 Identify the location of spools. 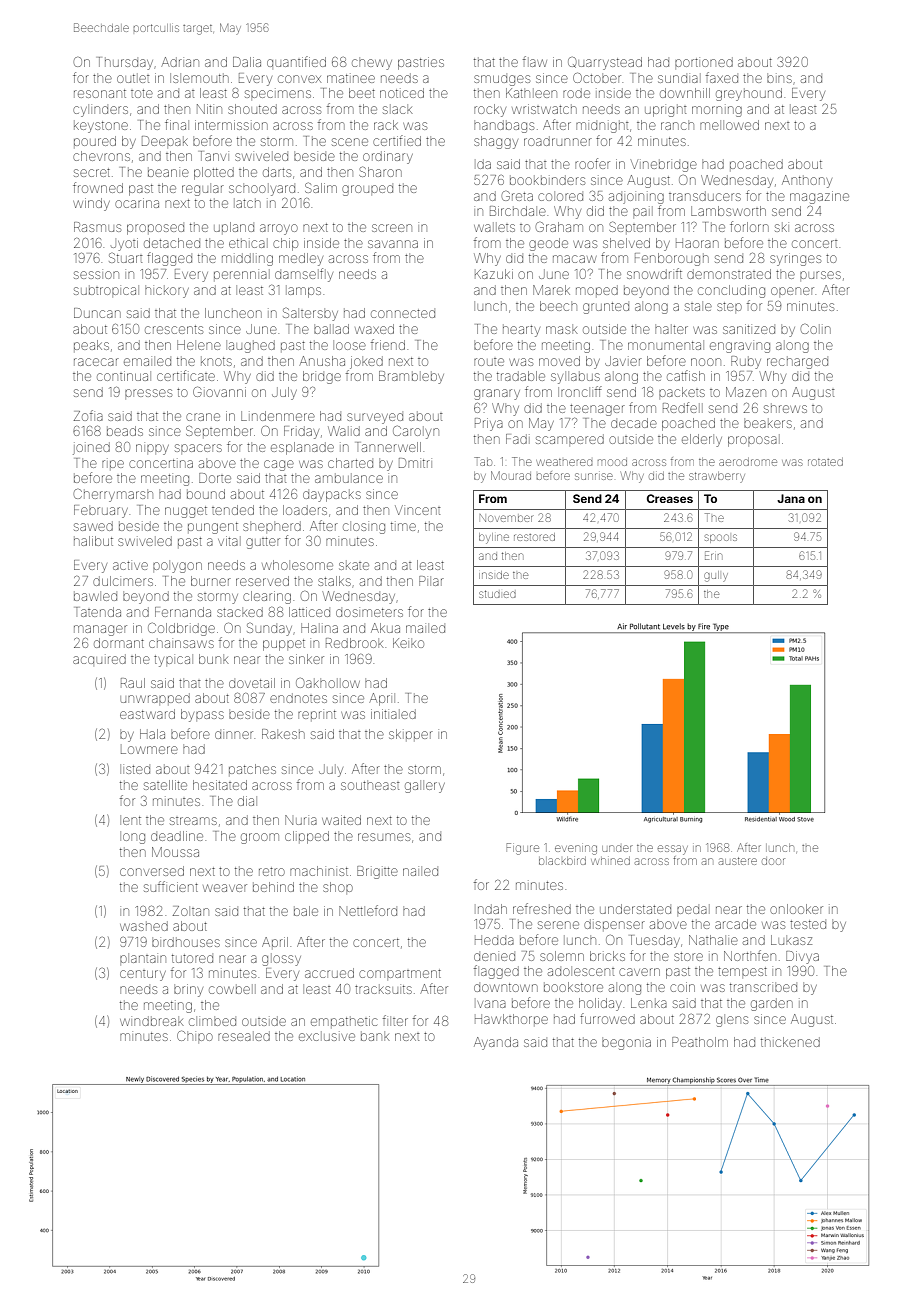
(721, 538).
